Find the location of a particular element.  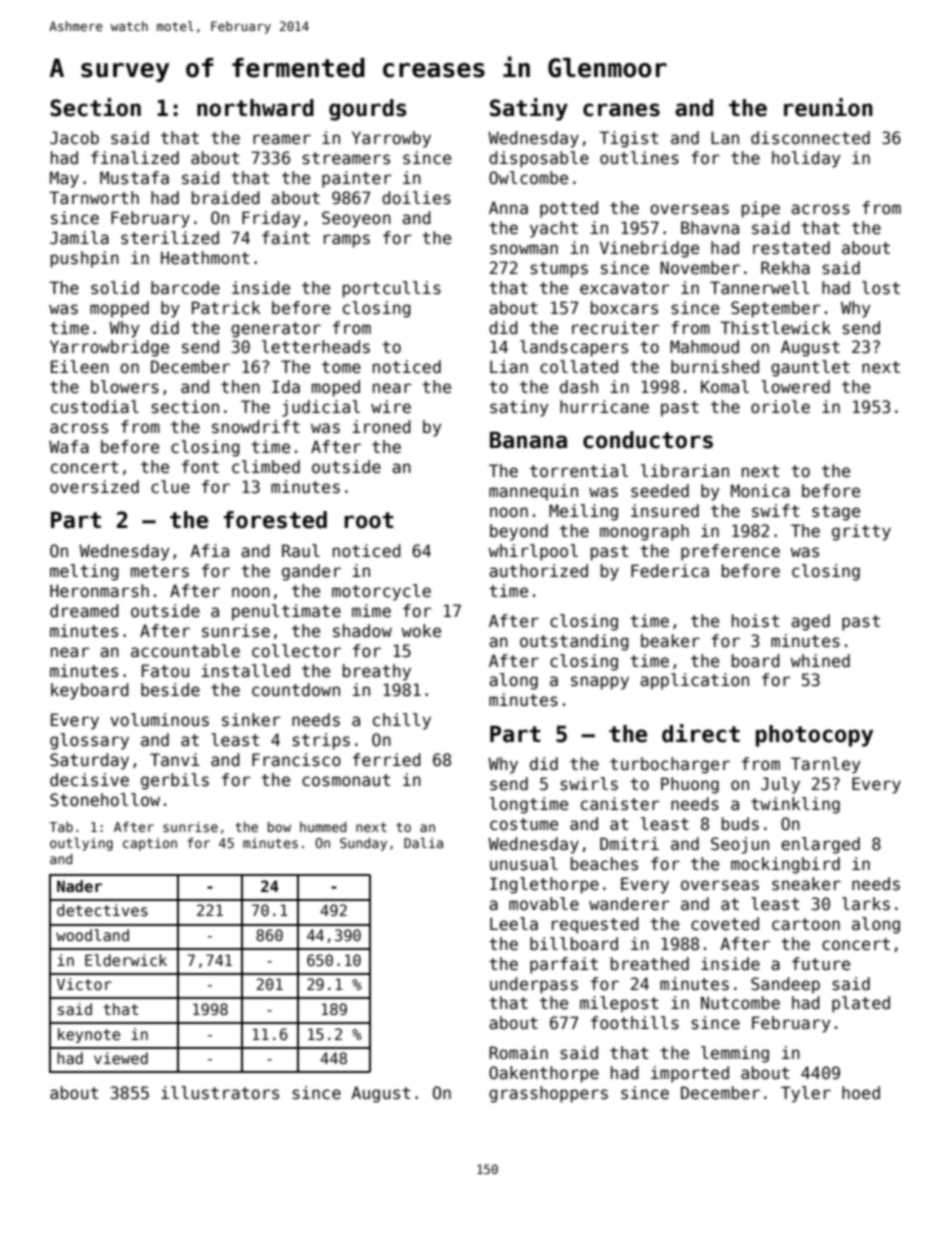

viewed is located at coordinates (121, 1058).
